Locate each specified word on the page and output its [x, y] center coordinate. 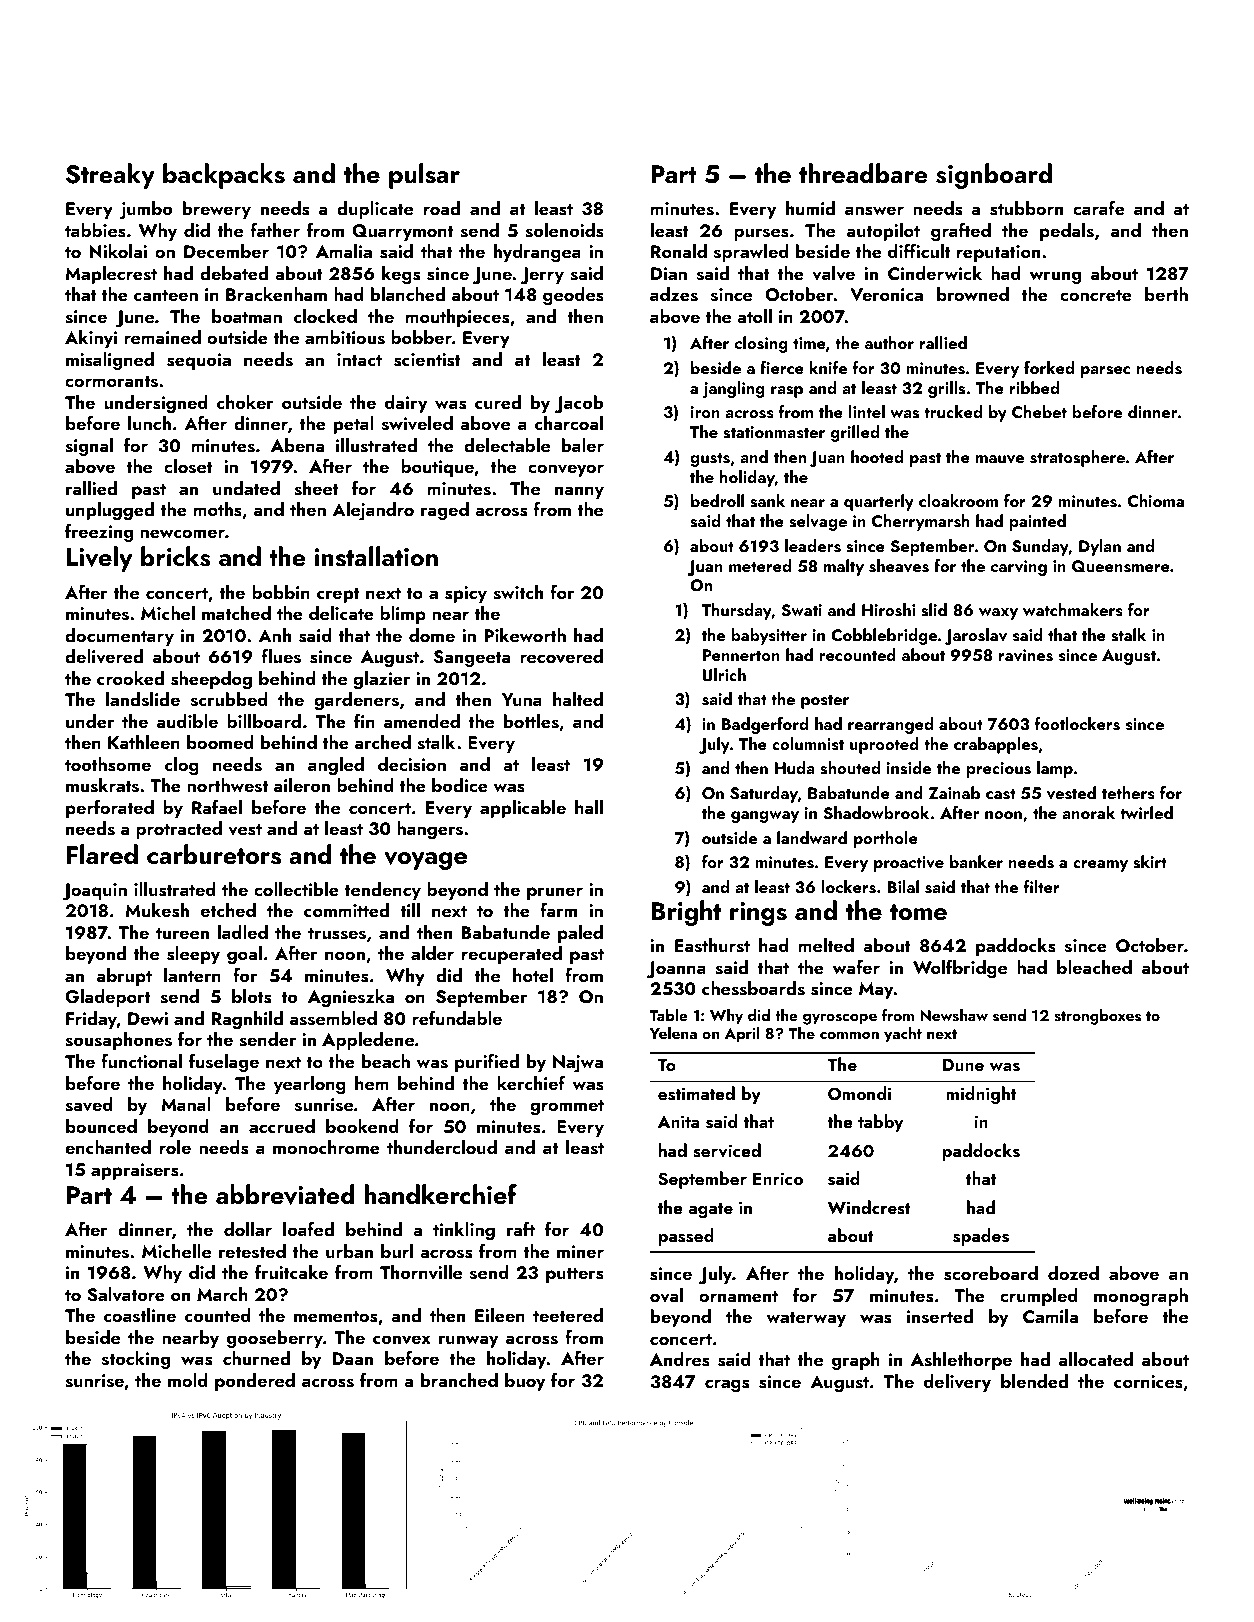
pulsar [424, 176]
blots [251, 996]
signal [89, 447]
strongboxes [1097, 1017]
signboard [994, 176]
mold [188, 1380]
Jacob [579, 404]
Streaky [110, 176]
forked [1049, 367]
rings [758, 914]
